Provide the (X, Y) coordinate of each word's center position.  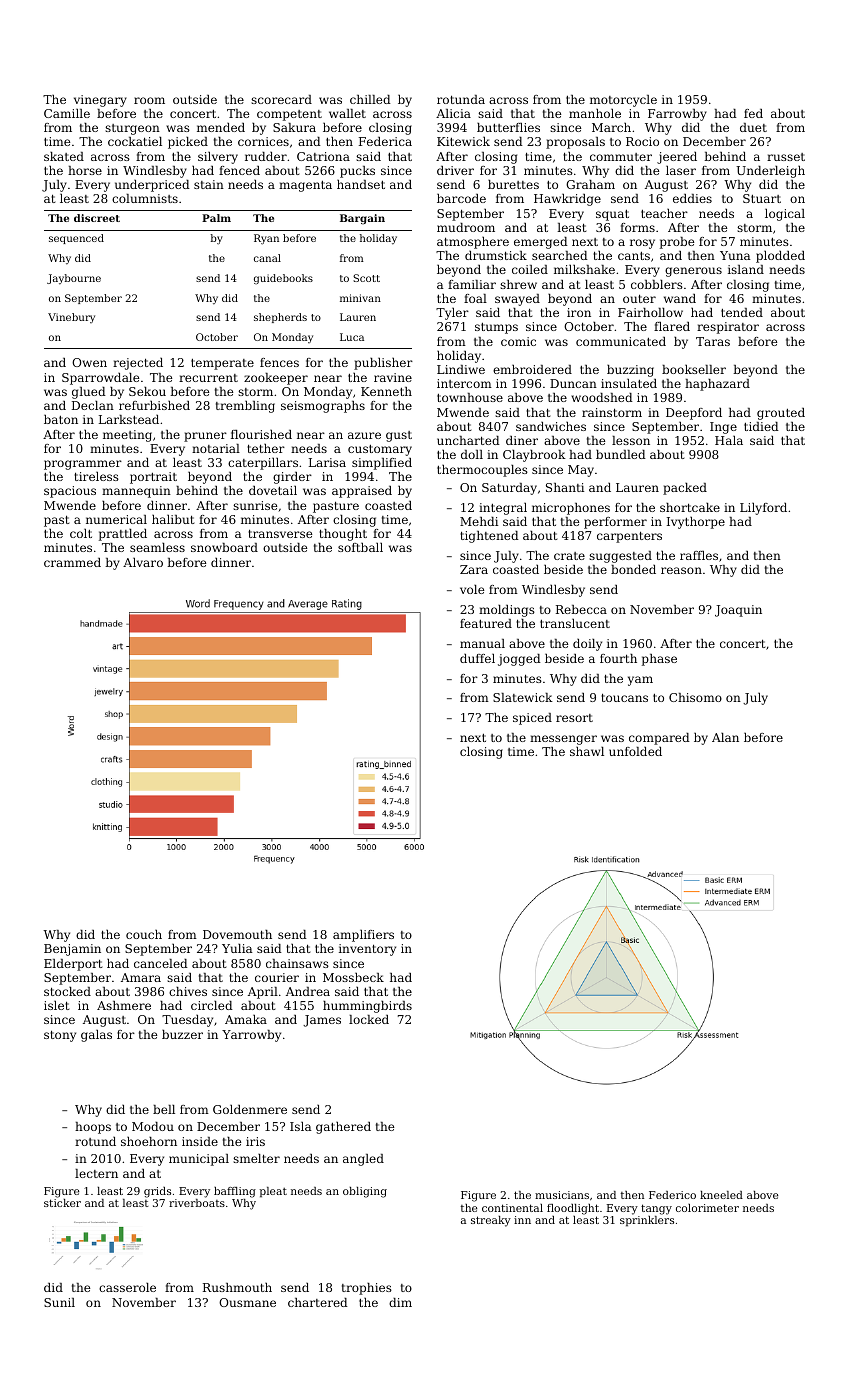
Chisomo (695, 697)
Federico (672, 1195)
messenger (563, 740)
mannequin (136, 492)
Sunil (59, 1302)
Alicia (453, 113)
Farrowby (677, 115)
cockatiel (135, 141)
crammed (72, 562)
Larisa (327, 462)
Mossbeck (353, 977)
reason (681, 570)
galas (96, 1036)
